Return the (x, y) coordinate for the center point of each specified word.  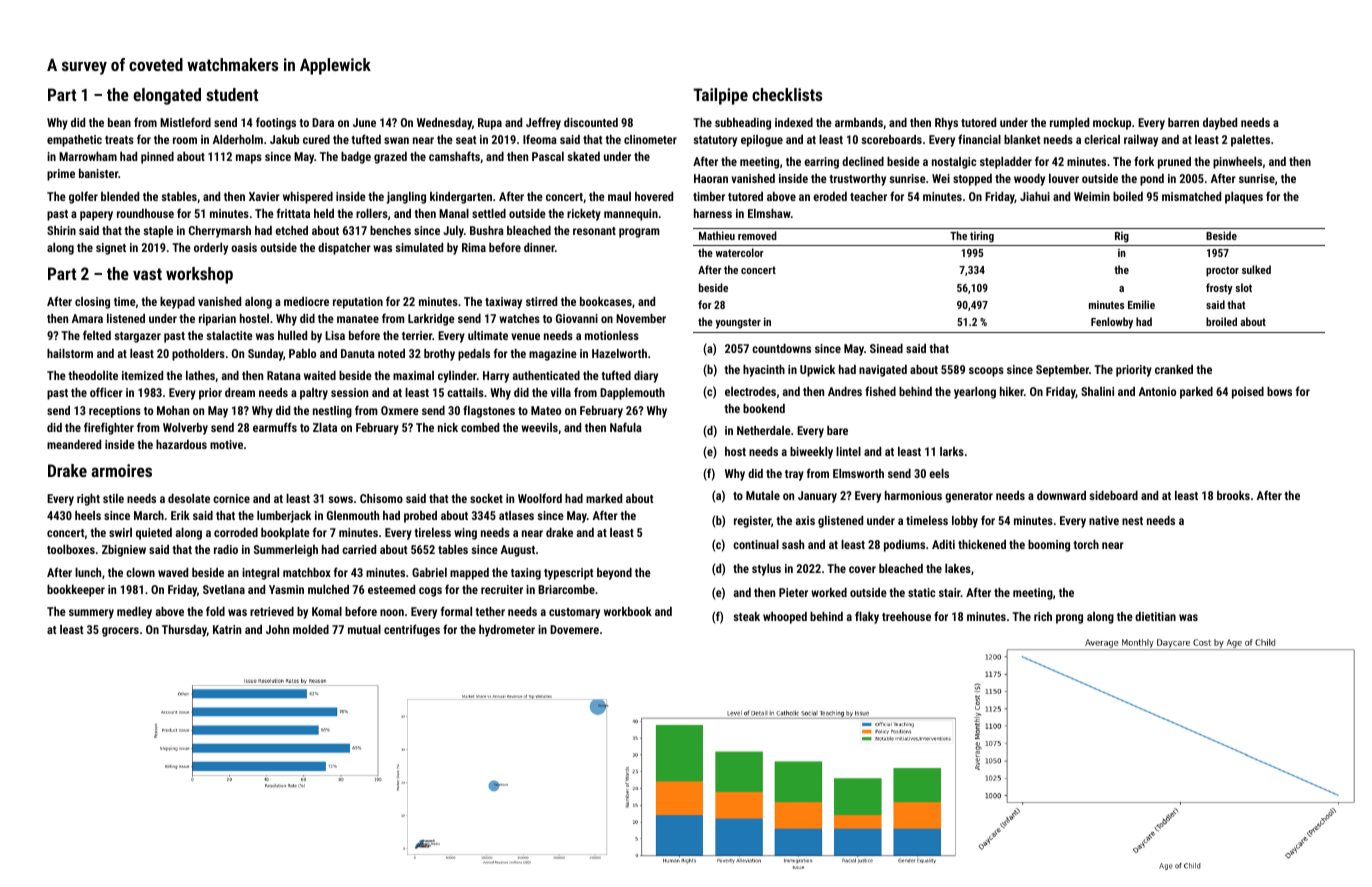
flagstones (489, 411)
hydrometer (507, 631)
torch (1086, 544)
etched (291, 230)
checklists (787, 94)
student (232, 94)
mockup (1112, 124)
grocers (120, 632)
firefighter (109, 428)
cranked (1174, 369)
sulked (1256, 269)
